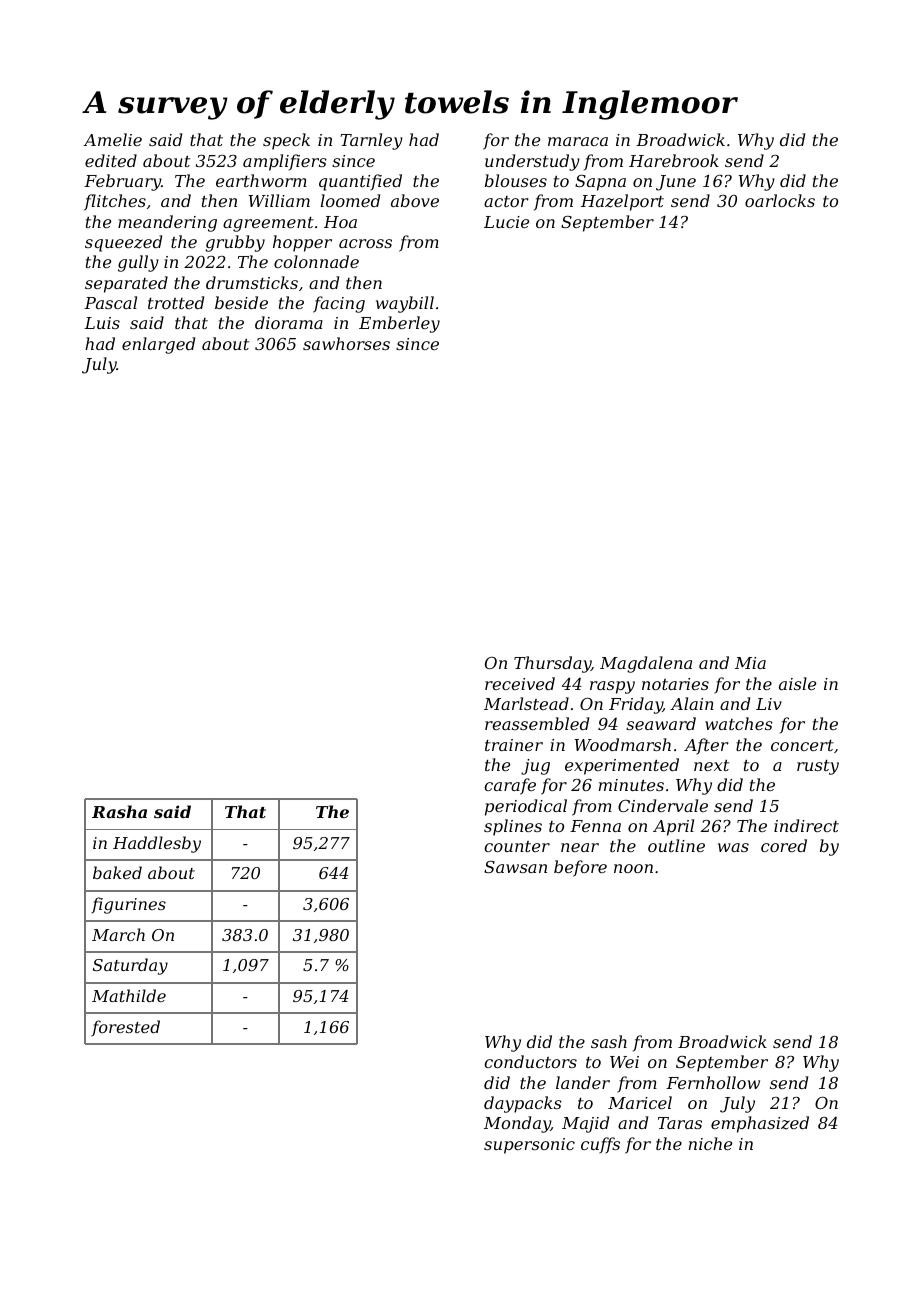  What do you see at coordinates (119, 811) in the document?
I see `Rasha` at bounding box center [119, 811].
